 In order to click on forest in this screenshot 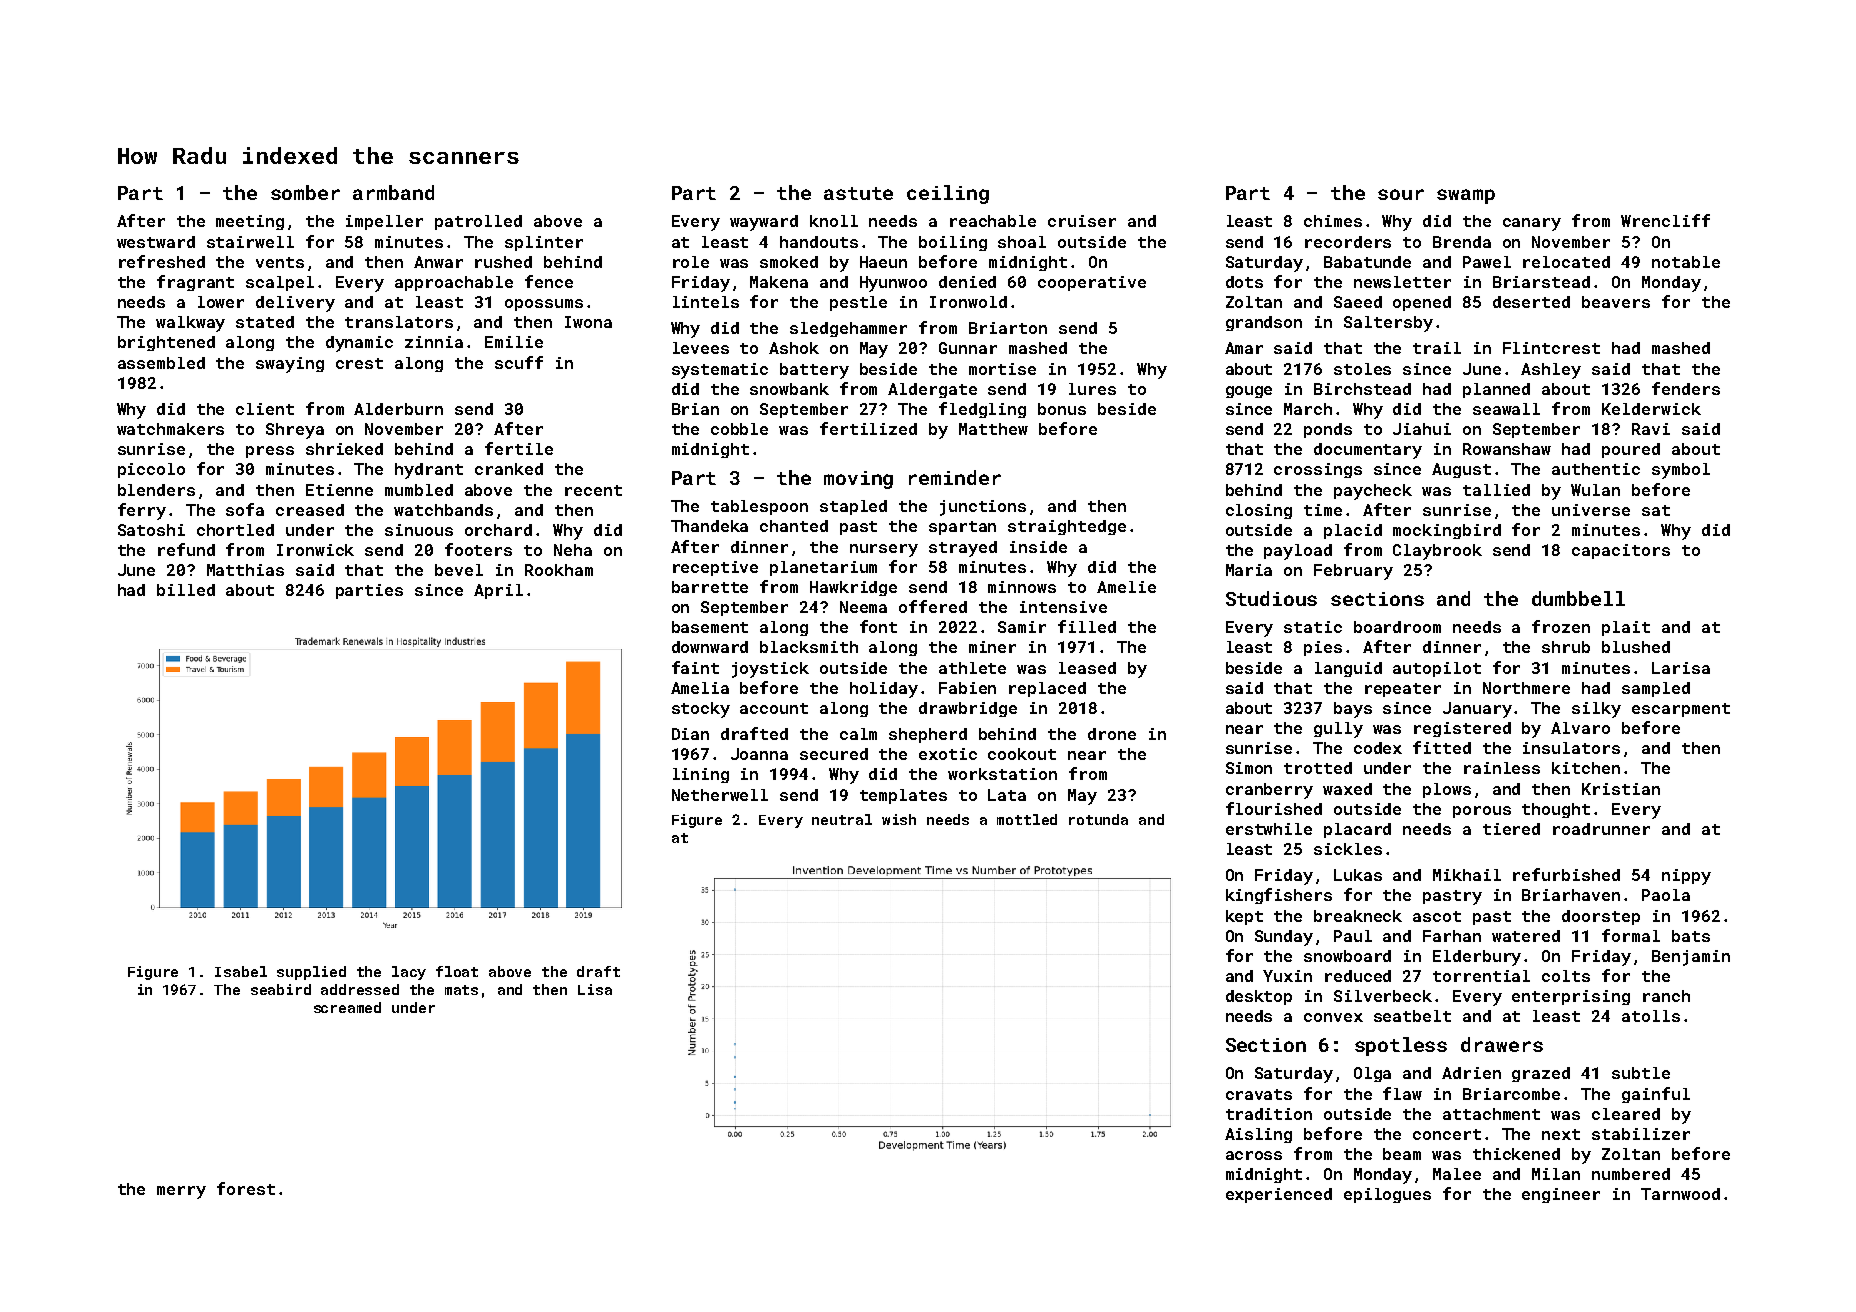, I will do `click(246, 1188)`.
